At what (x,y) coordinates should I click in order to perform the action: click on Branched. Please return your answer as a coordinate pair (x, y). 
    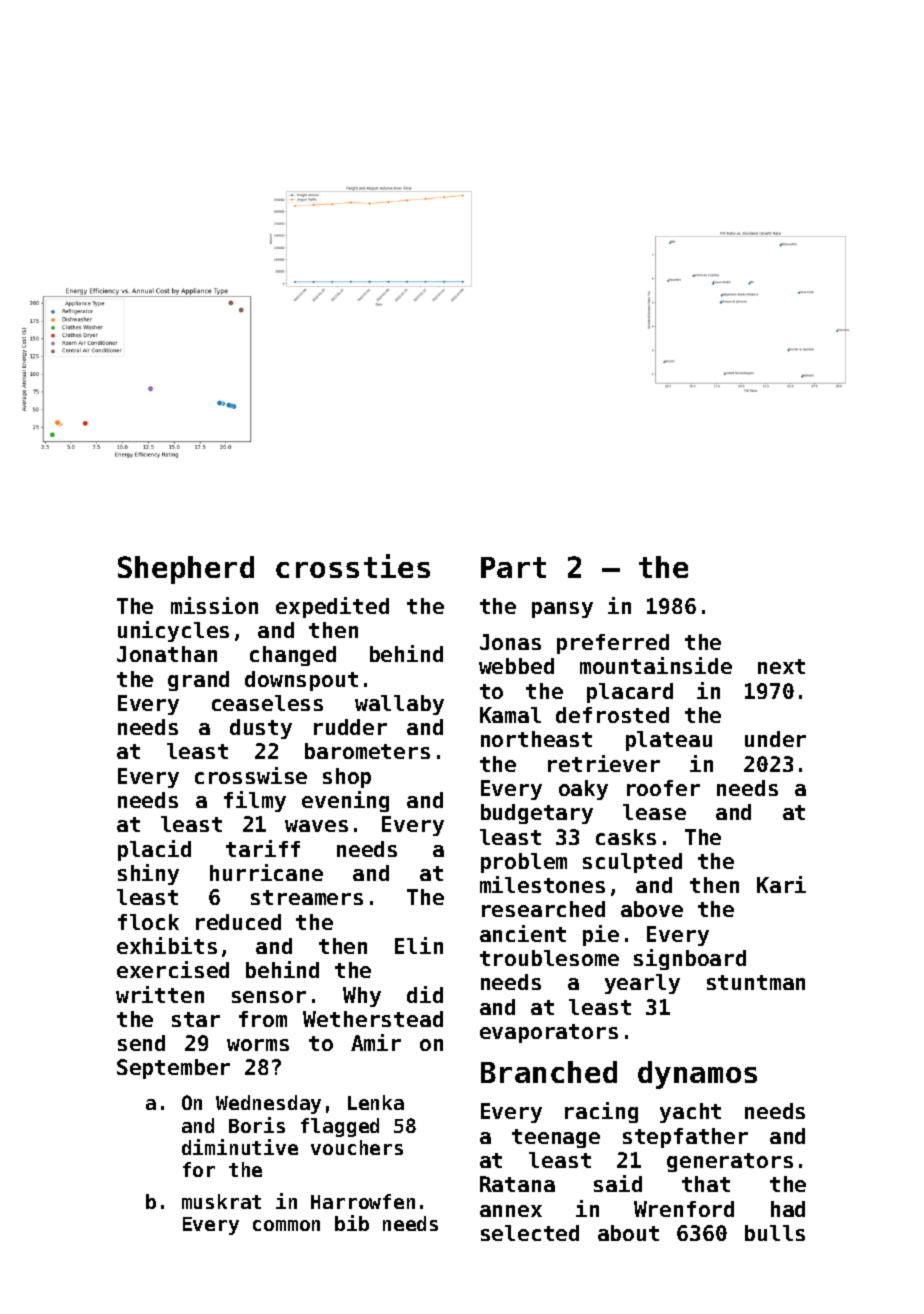
    Looking at the image, I should click on (549, 1072).
